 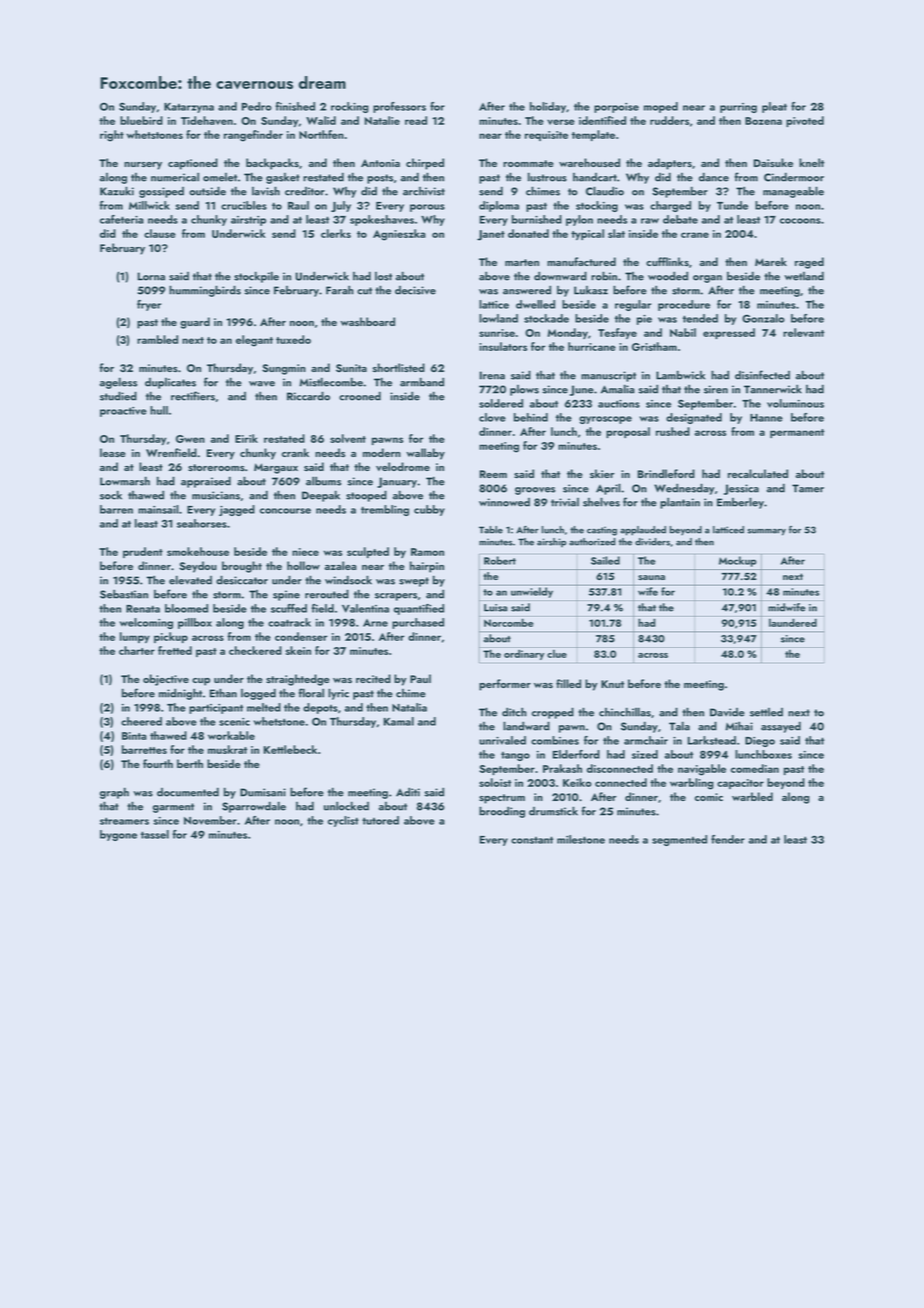 I want to click on Knut, so click(x=612, y=684).
